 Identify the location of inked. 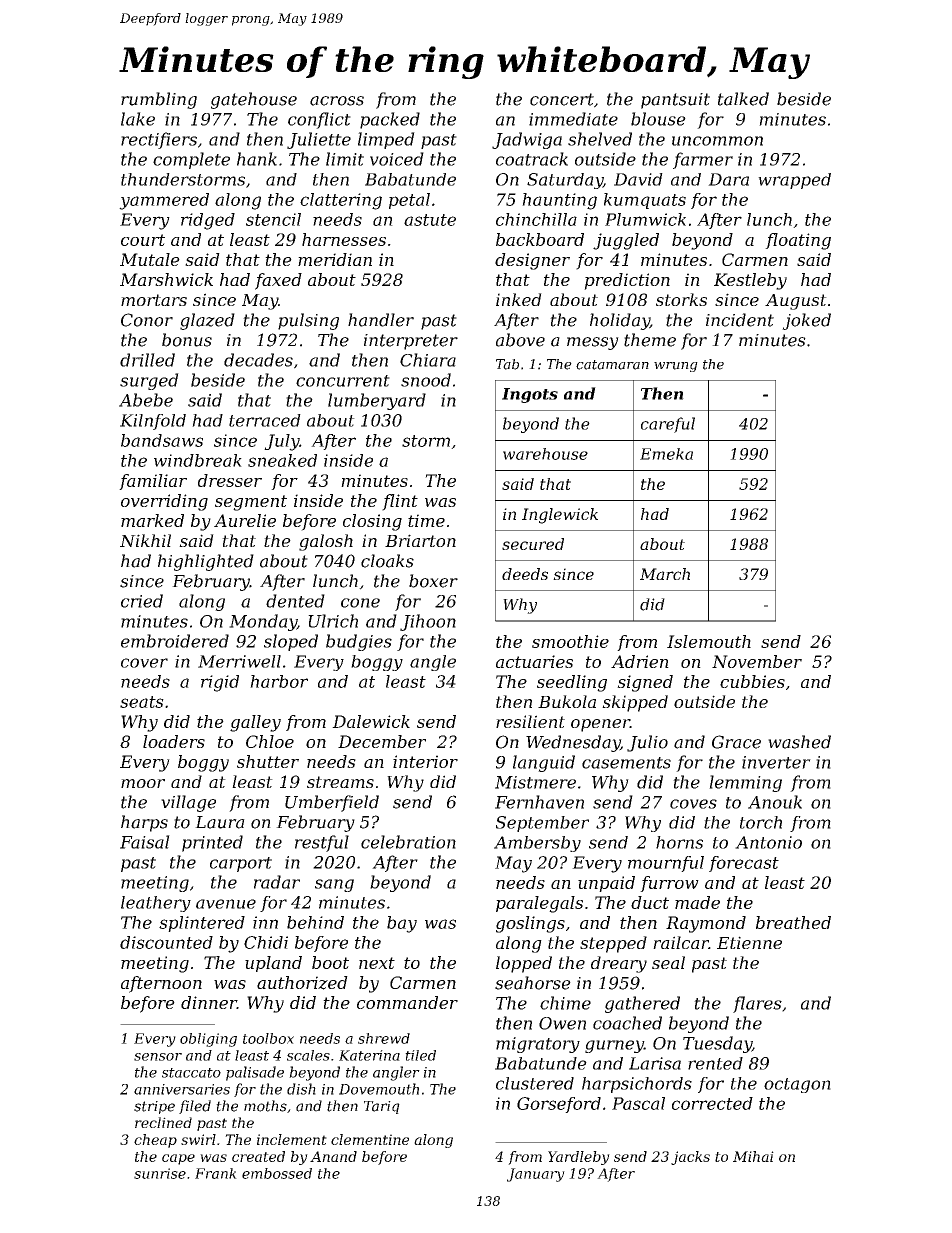
(519, 299).
